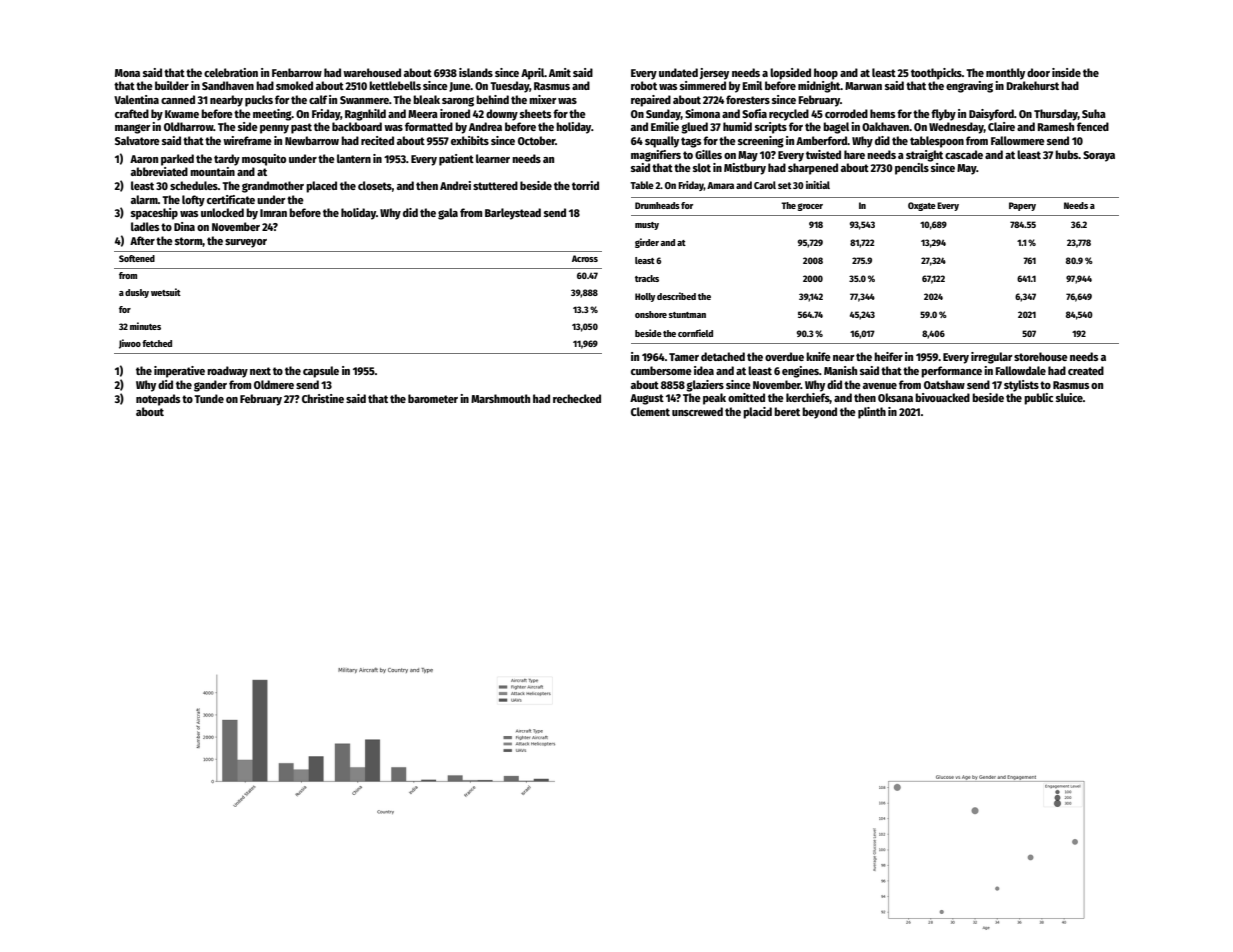 The image size is (1233, 952). Describe the element at coordinates (228, 85) in the image. I see `Sandhaven` at that location.
